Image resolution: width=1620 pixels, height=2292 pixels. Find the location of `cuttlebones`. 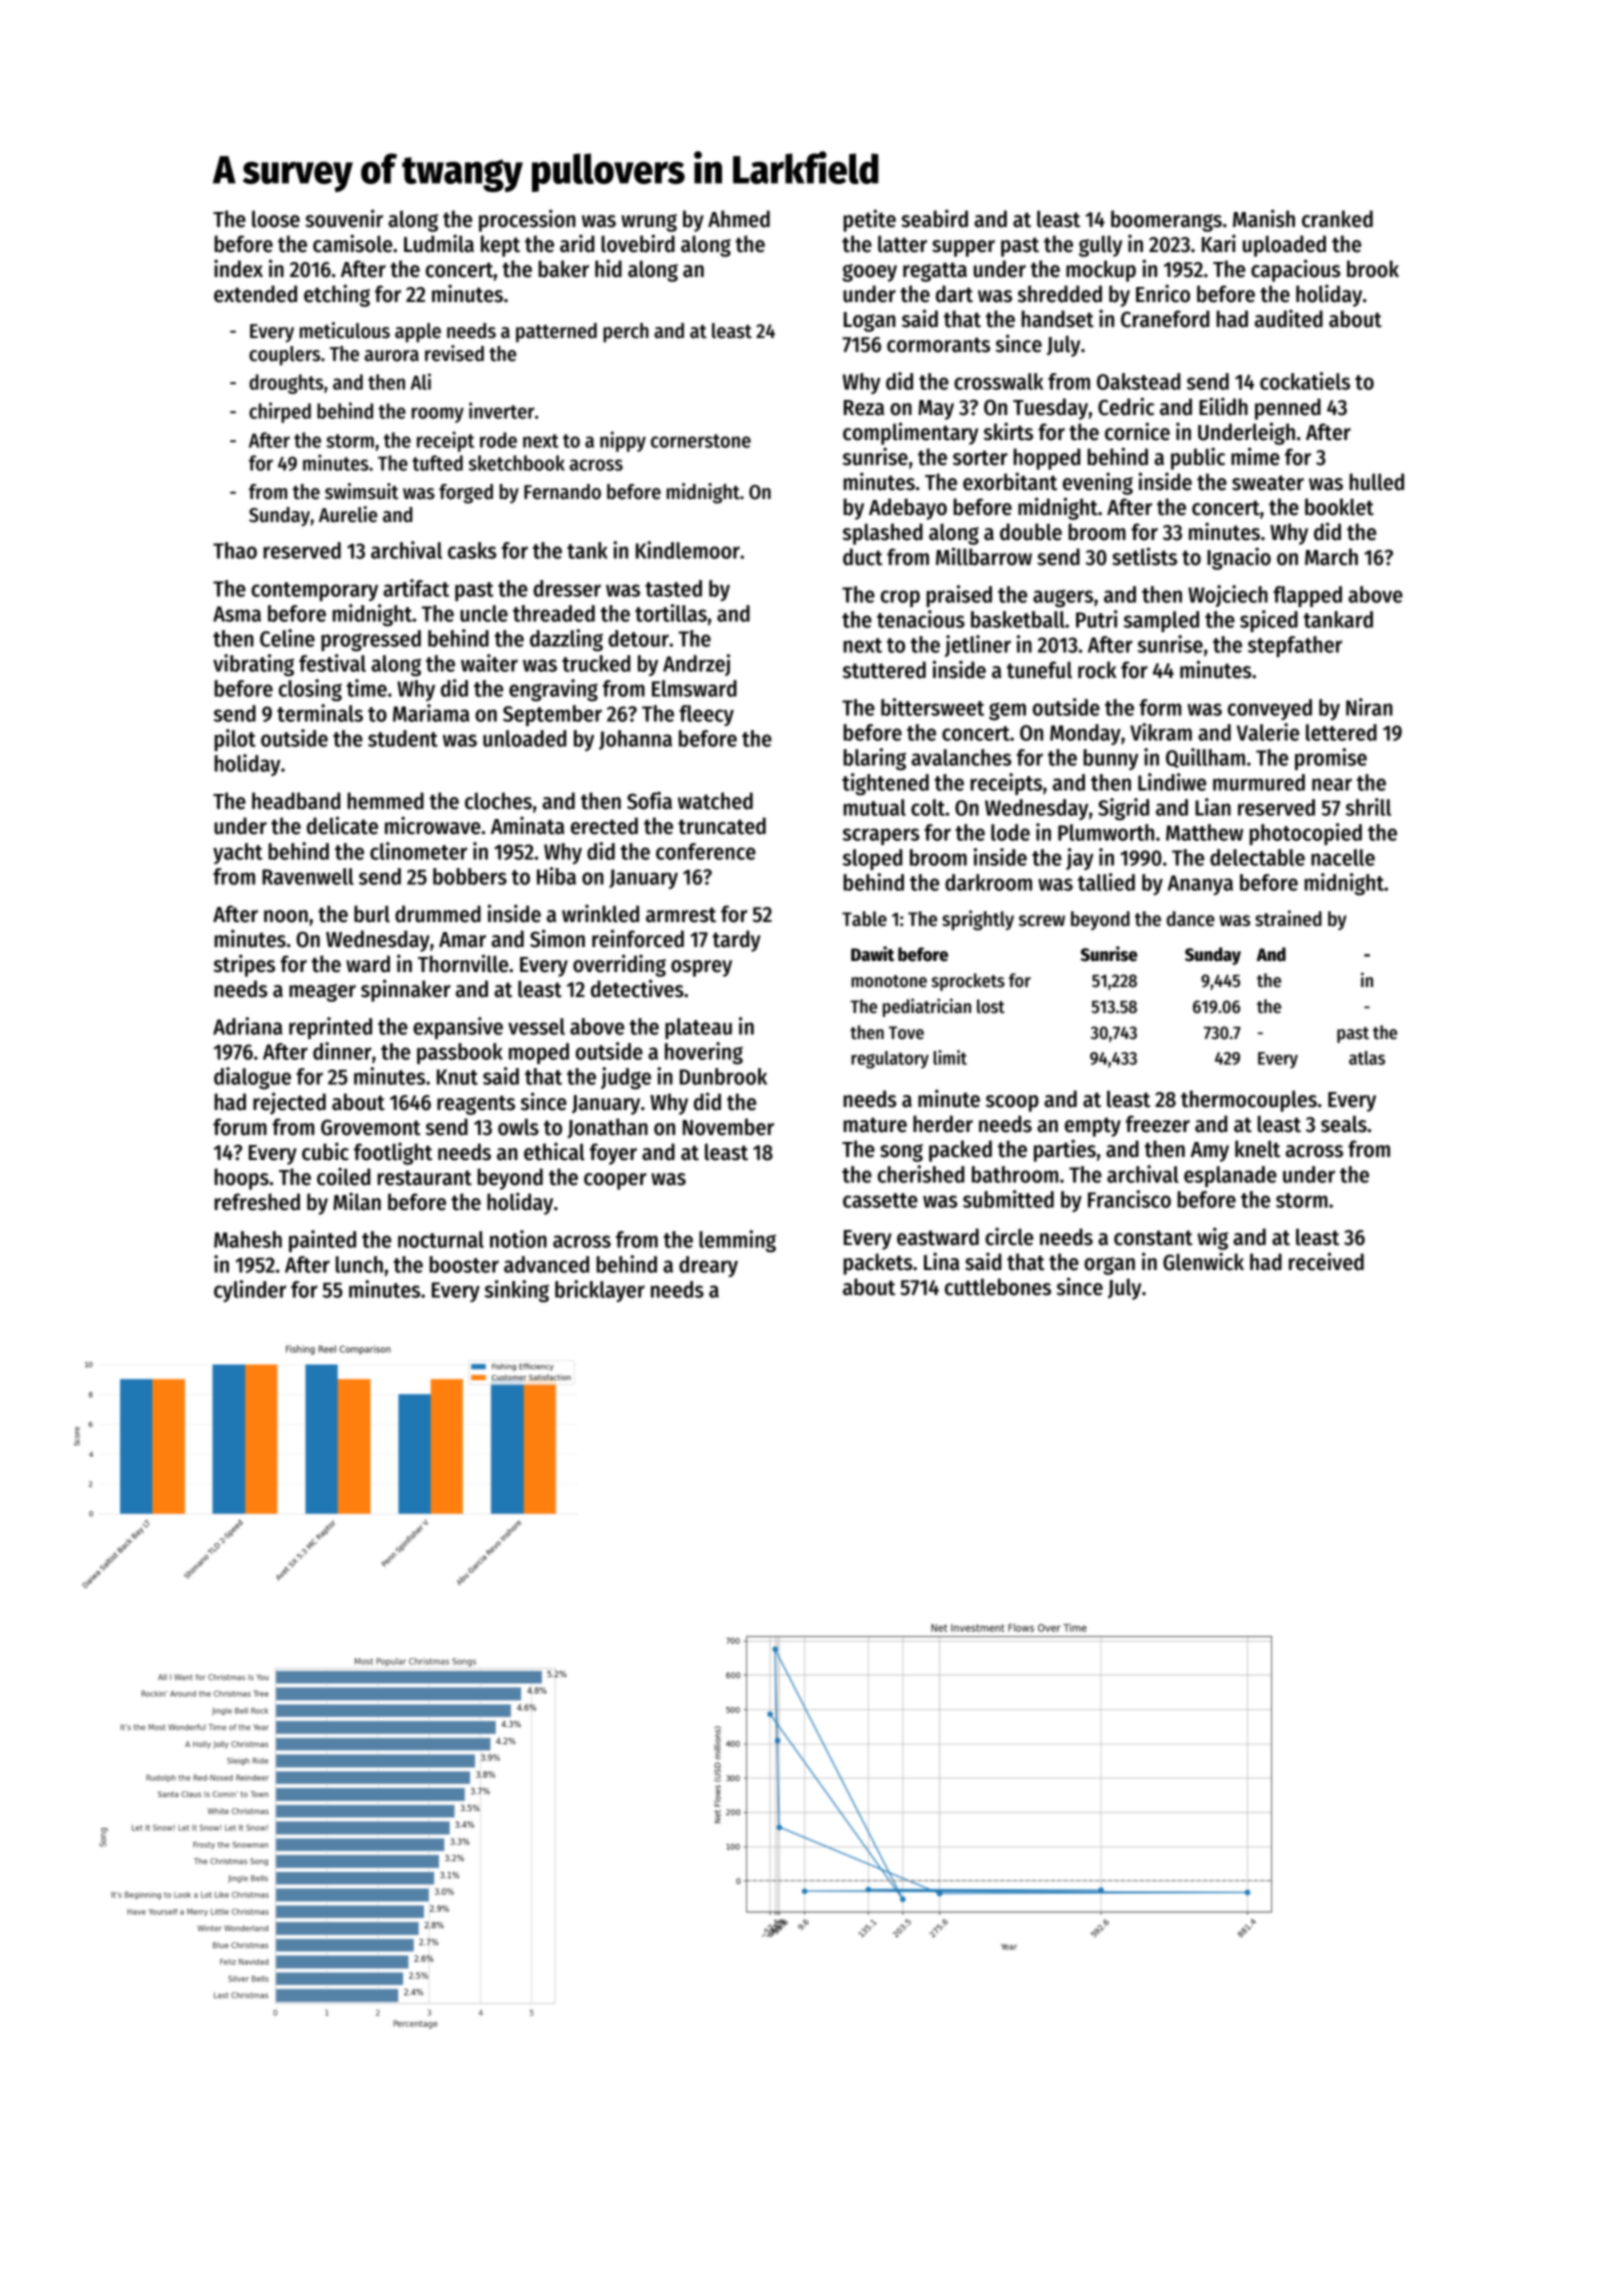

cuttlebones is located at coordinates (998, 1287).
